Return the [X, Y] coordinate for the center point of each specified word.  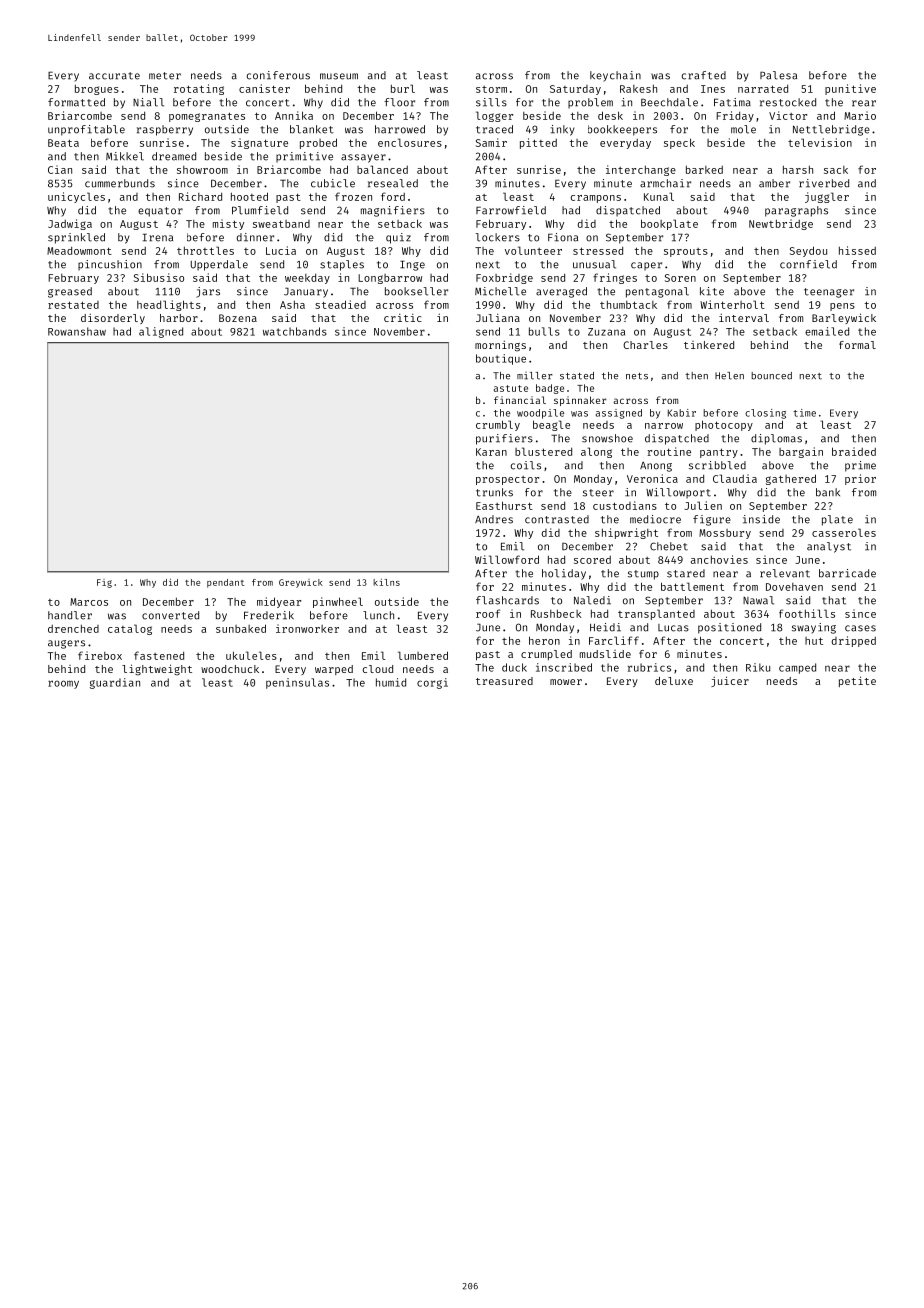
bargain [801, 452]
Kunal [659, 196]
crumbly [498, 425]
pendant [226, 583]
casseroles [844, 532]
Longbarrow [390, 279]
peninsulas [297, 683]
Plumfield [260, 210]
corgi [432, 683]
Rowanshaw [77, 331]
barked [704, 169]
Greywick [301, 583]
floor [399, 102]
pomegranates [207, 117]
